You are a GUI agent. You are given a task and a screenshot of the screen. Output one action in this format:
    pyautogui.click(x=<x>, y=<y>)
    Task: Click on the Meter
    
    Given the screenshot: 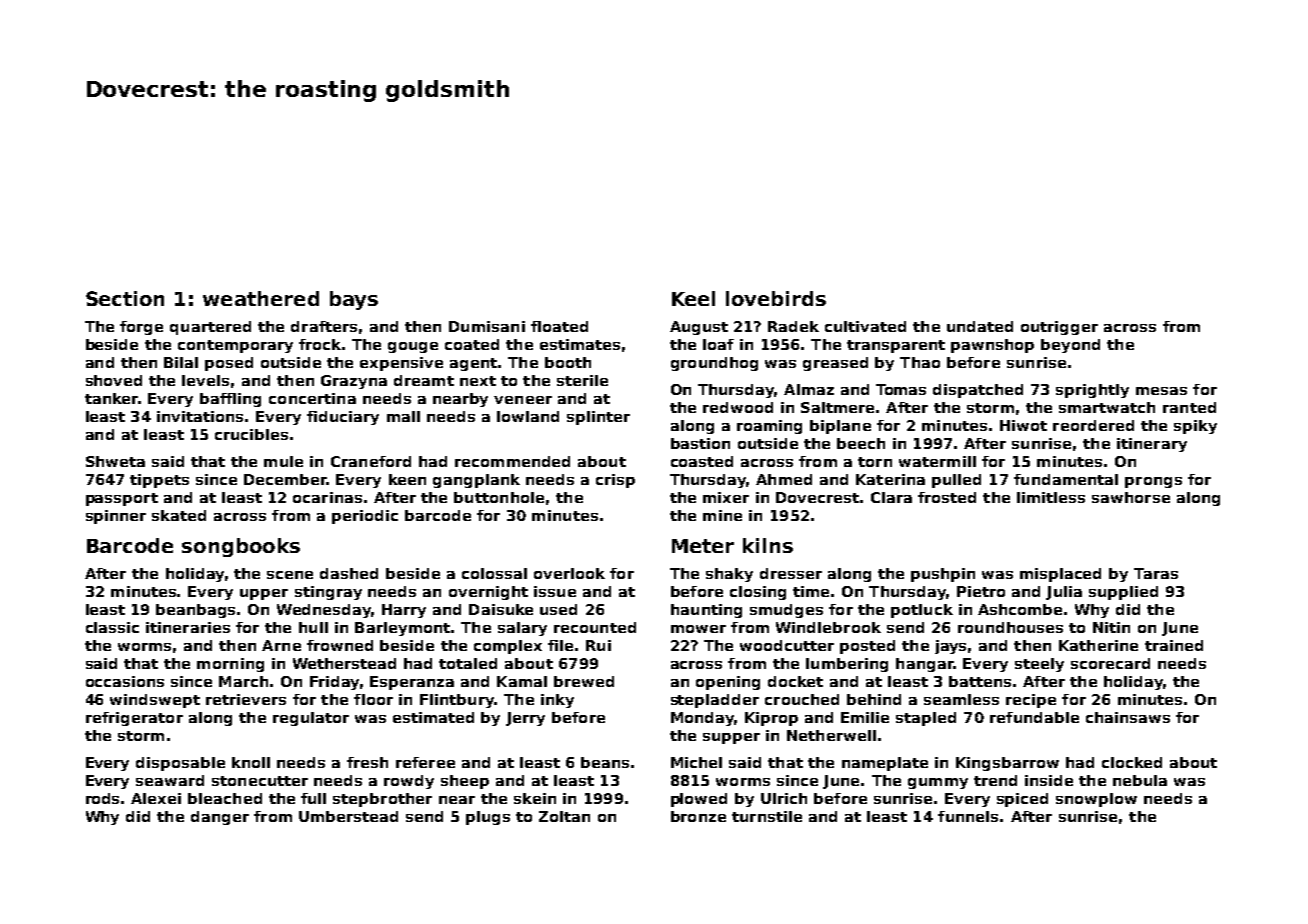 What is the action you would take?
    pyautogui.click(x=703, y=546)
